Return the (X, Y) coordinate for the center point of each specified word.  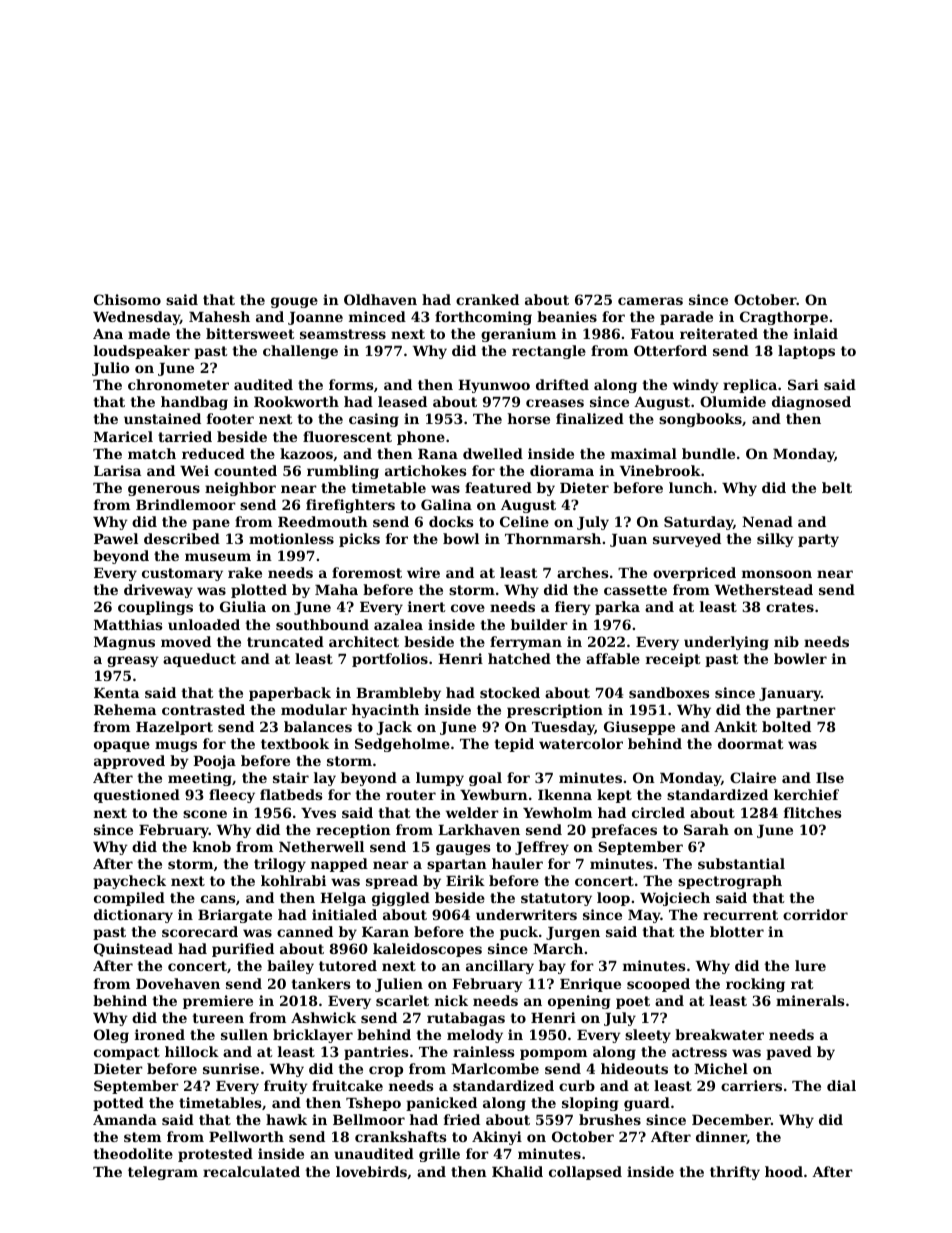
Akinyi (497, 1138)
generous (164, 490)
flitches (813, 812)
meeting (200, 779)
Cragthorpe (784, 318)
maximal (644, 453)
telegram (163, 1173)
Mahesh (219, 316)
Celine (524, 521)
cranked (487, 299)
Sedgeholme (402, 745)
